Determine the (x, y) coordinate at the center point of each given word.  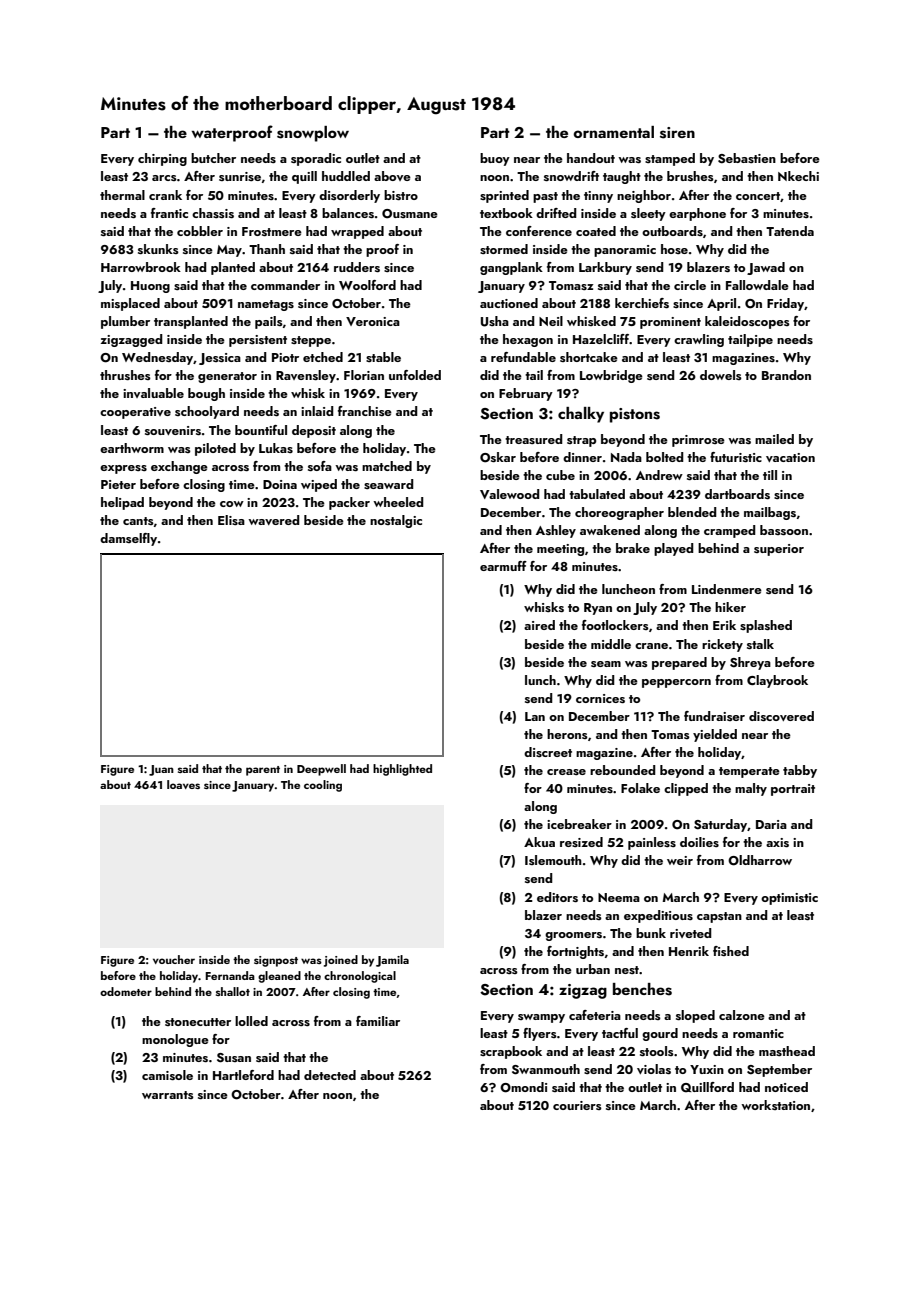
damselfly (128, 539)
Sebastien (747, 158)
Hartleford (243, 1075)
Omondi (523, 1087)
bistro (401, 195)
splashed (766, 626)
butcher (213, 158)
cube (560, 475)
